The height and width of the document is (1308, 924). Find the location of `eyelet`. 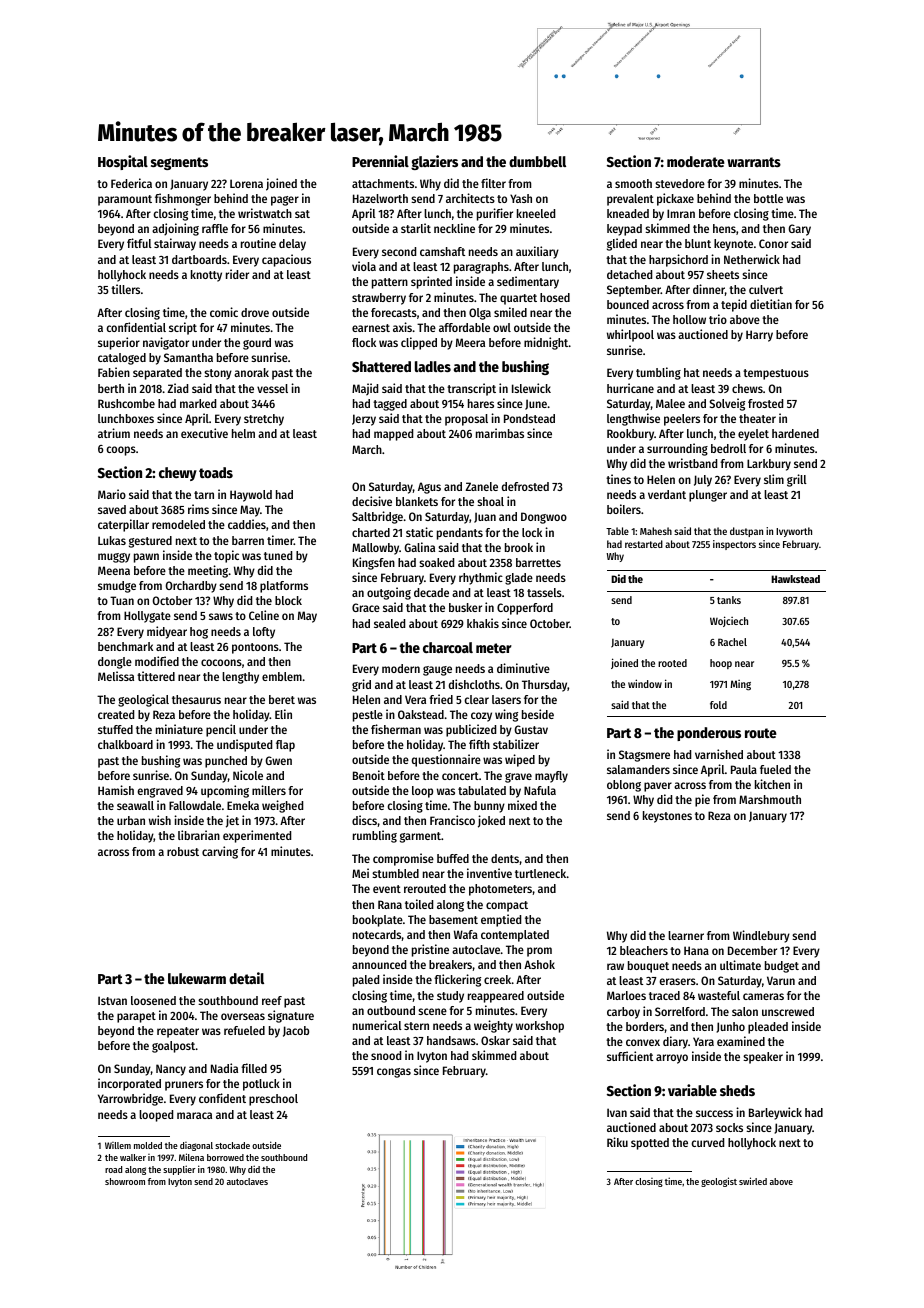

eyelet is located at coordinates (753, 435).
